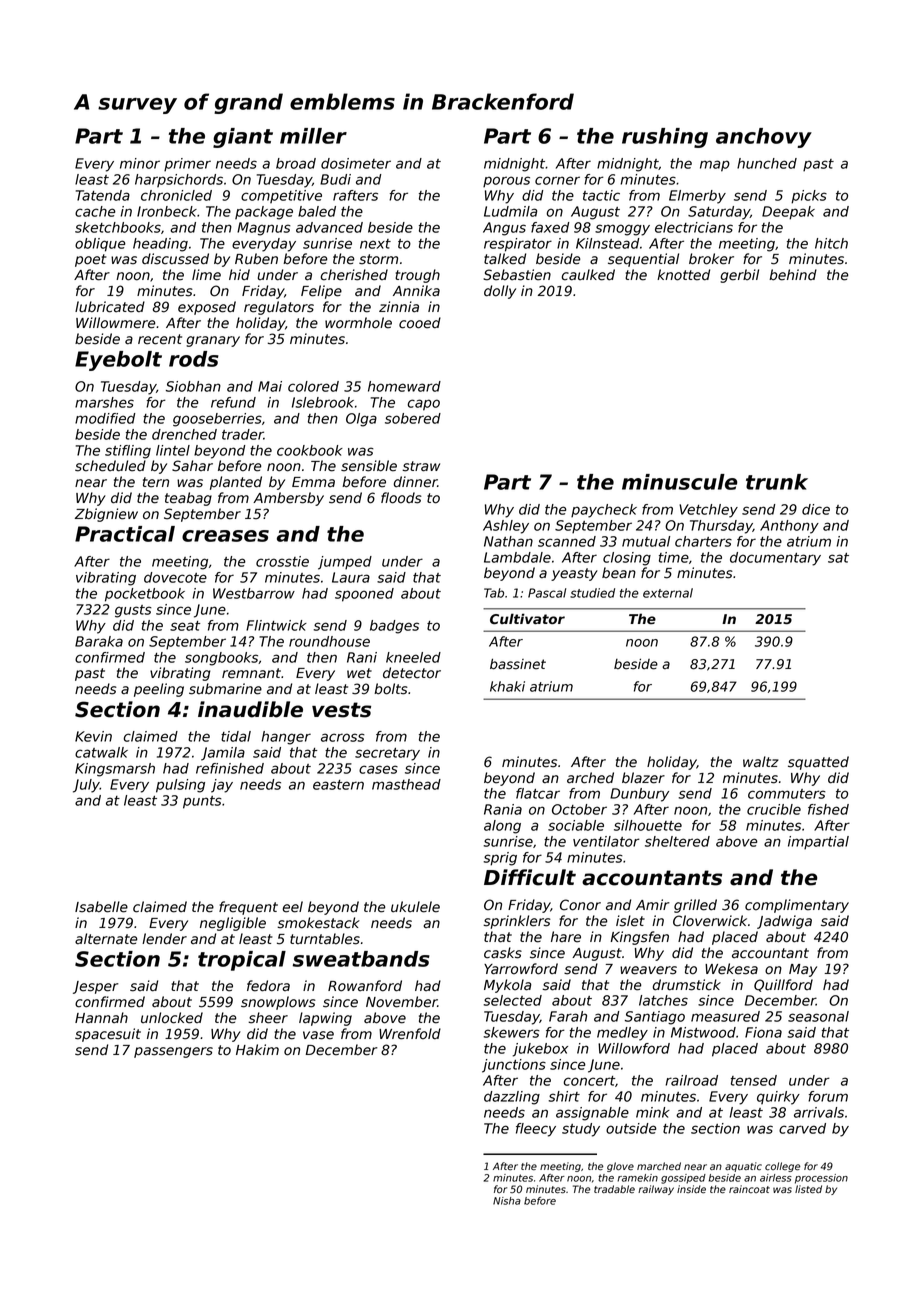 This screenshot has height=1311, width=924. Describe the element at coordinates (777, 482) in the screenshot. I see `trunk` at that location.
